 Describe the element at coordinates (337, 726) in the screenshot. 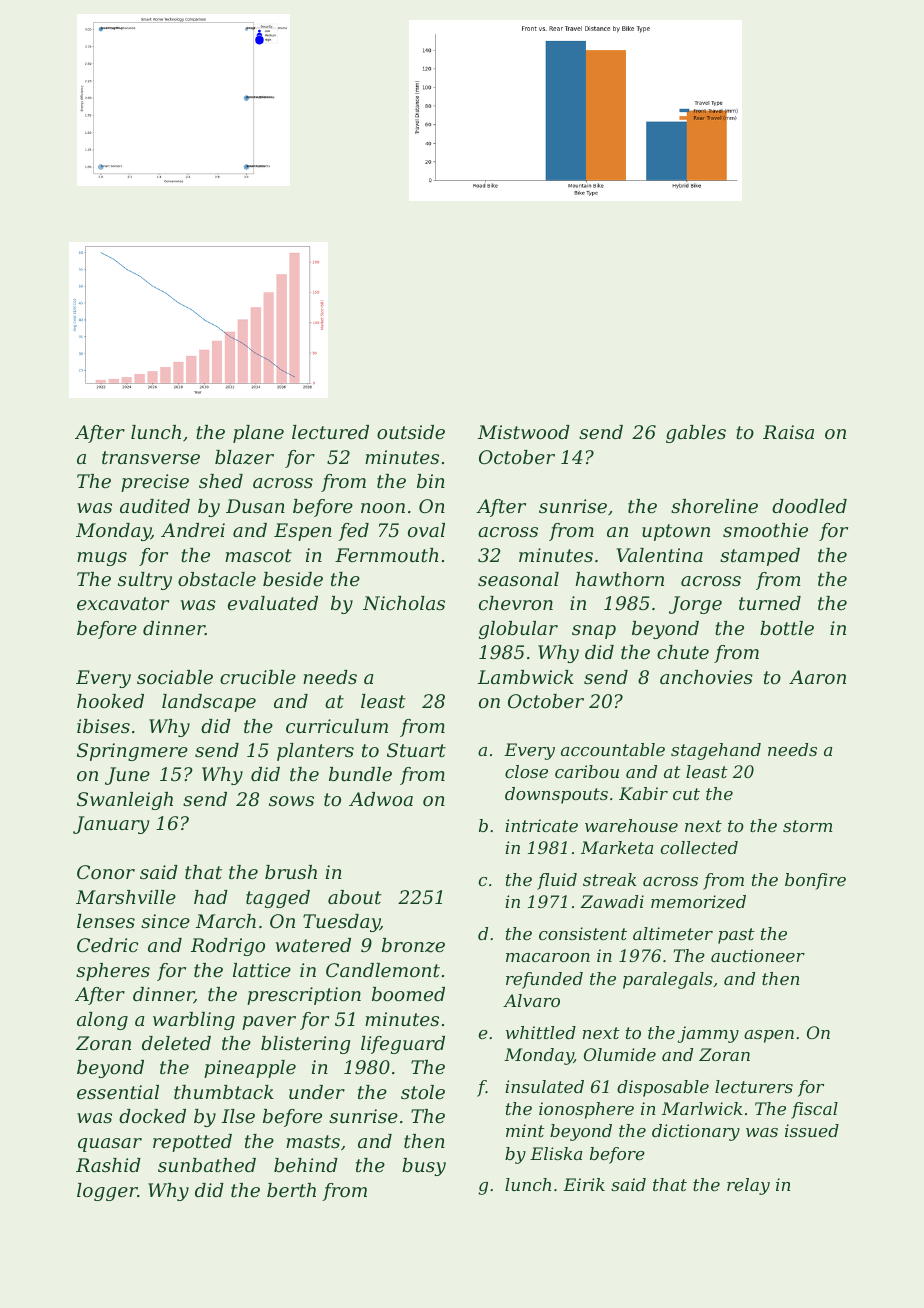

I see `curriculum` at that location.
